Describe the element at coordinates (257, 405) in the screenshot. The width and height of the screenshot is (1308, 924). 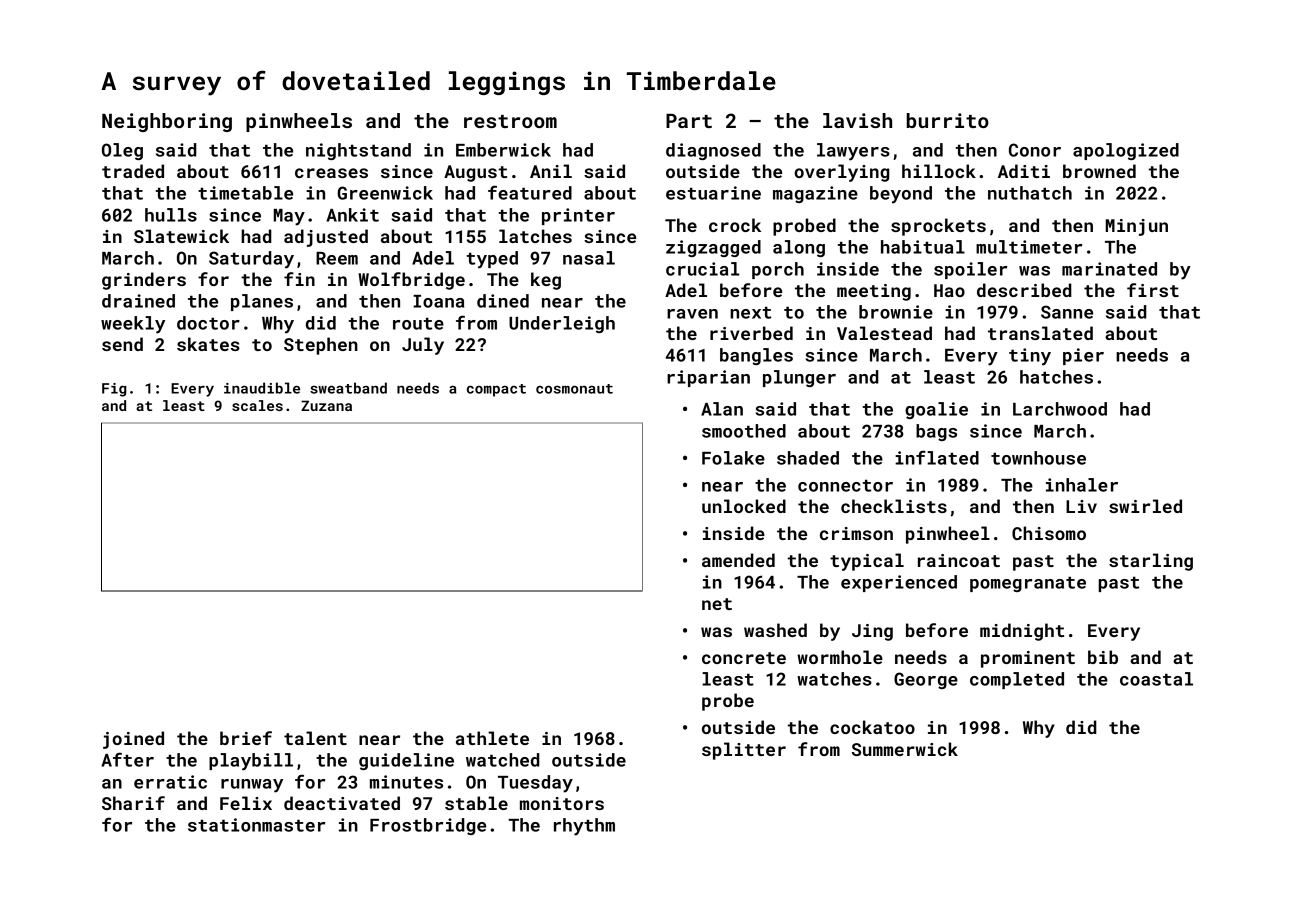
I see `scales` at that location.
